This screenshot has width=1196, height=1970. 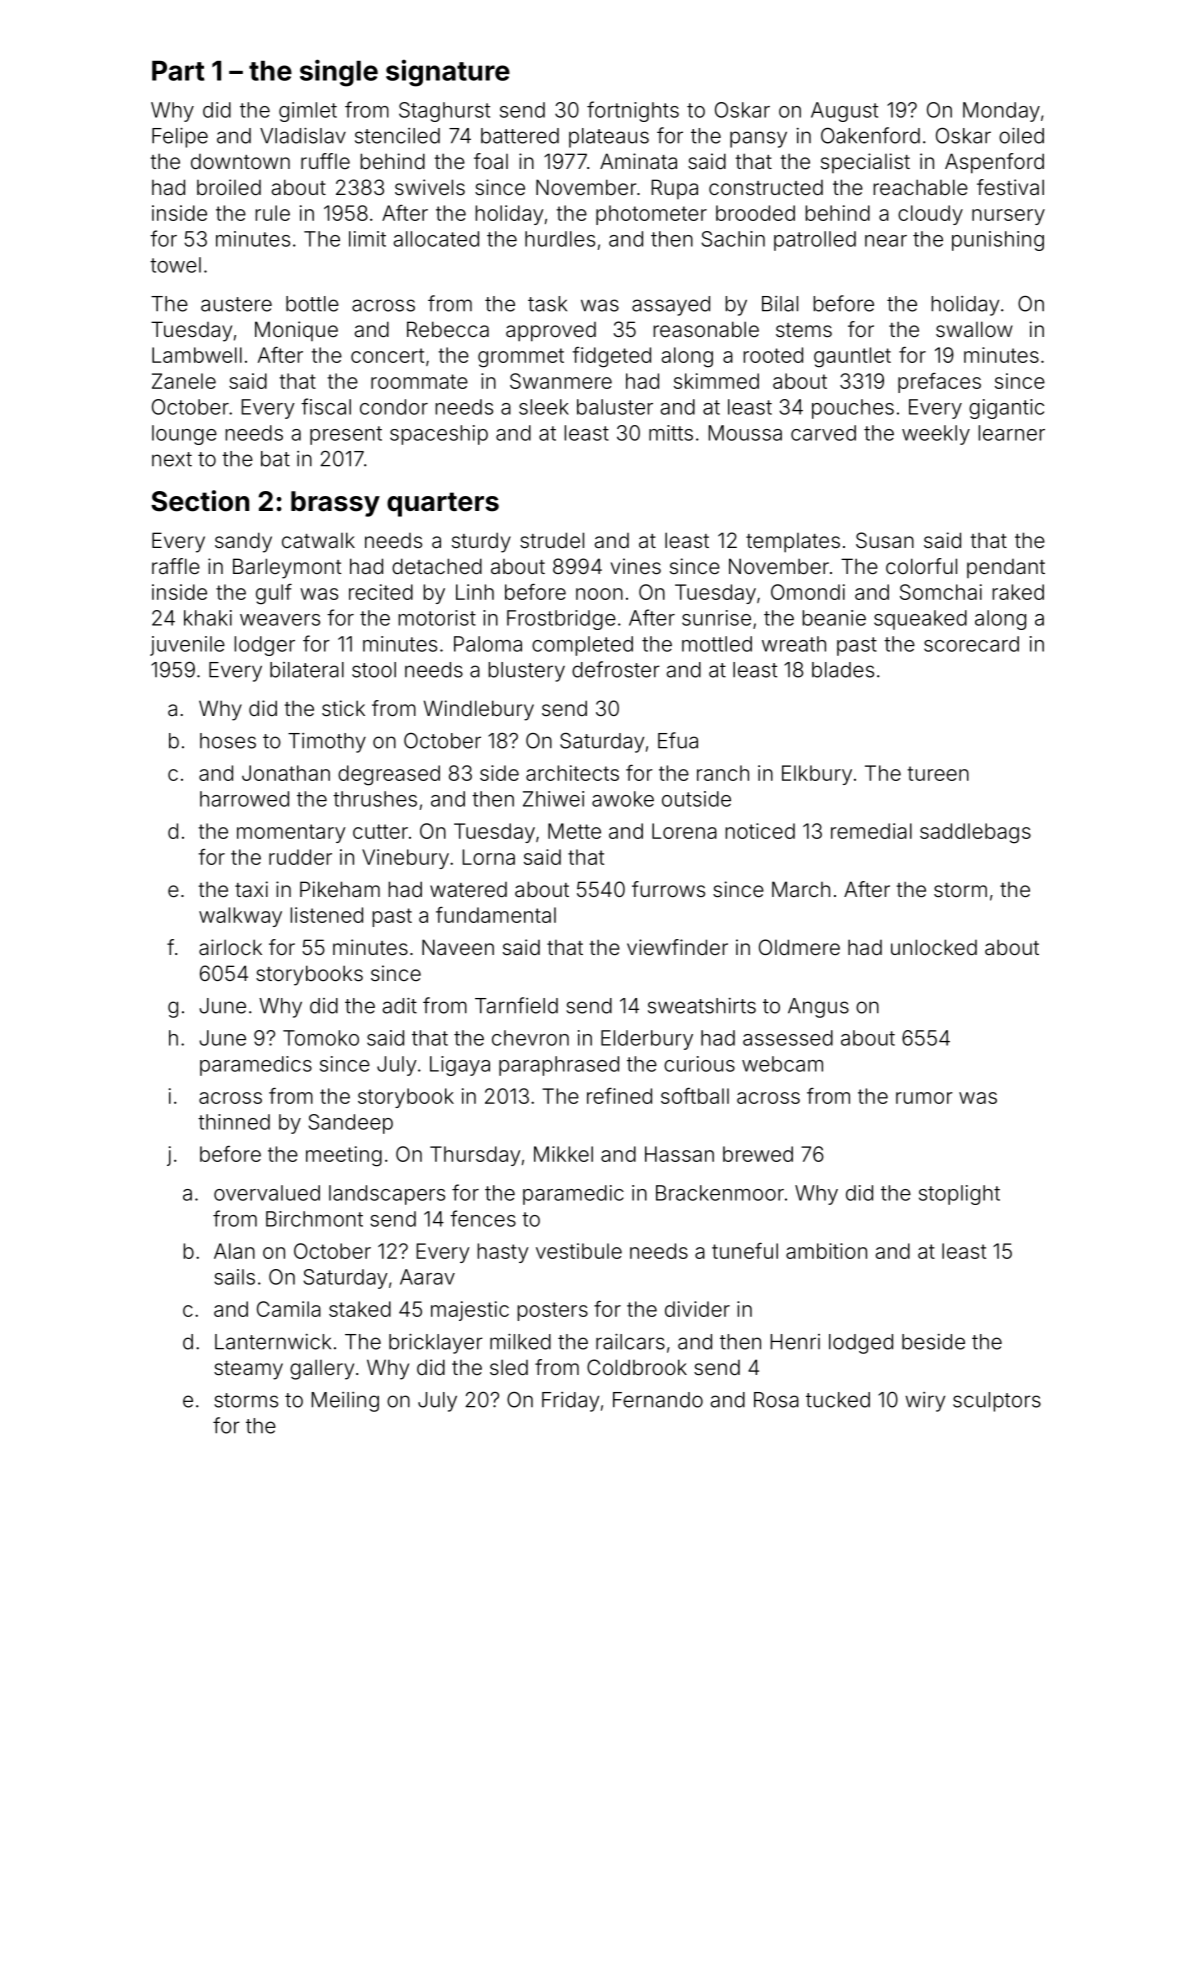 I want to click on fortnights, so click(x=633, y=111).
